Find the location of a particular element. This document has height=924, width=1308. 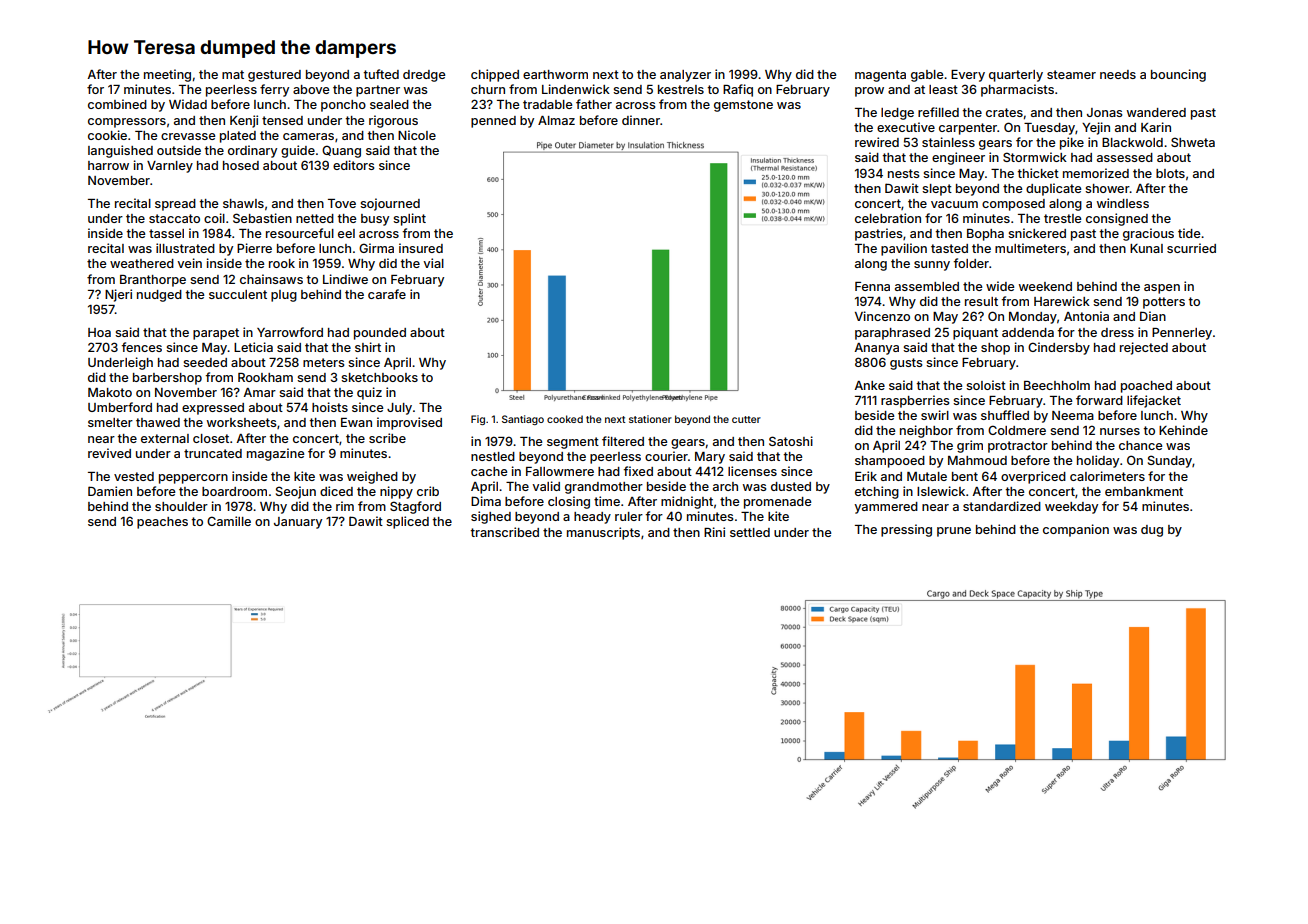

least is located at coordinates (943, 89).
